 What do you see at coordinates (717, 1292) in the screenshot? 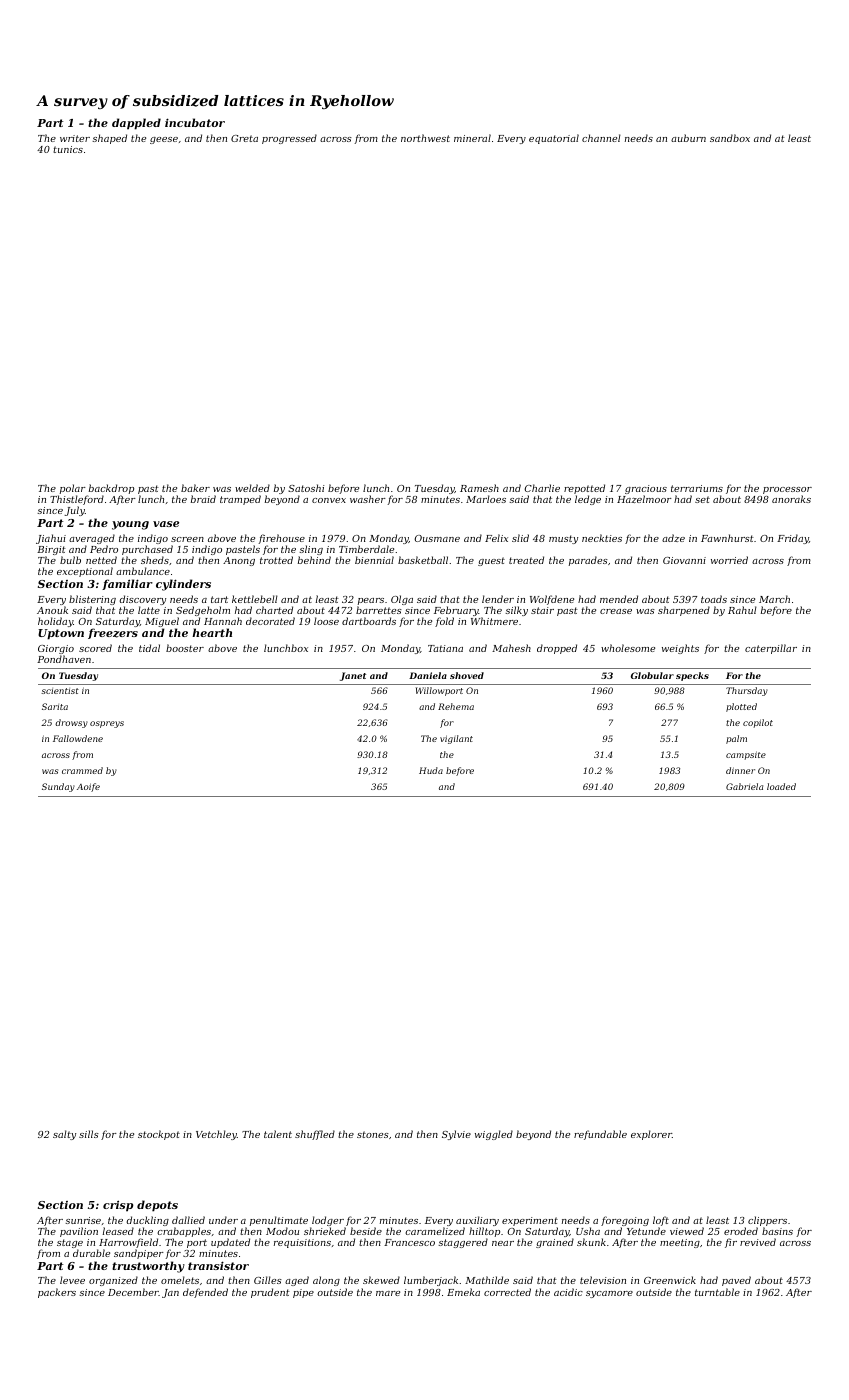
I see `turntable` at bounding box center [717, 1292].
